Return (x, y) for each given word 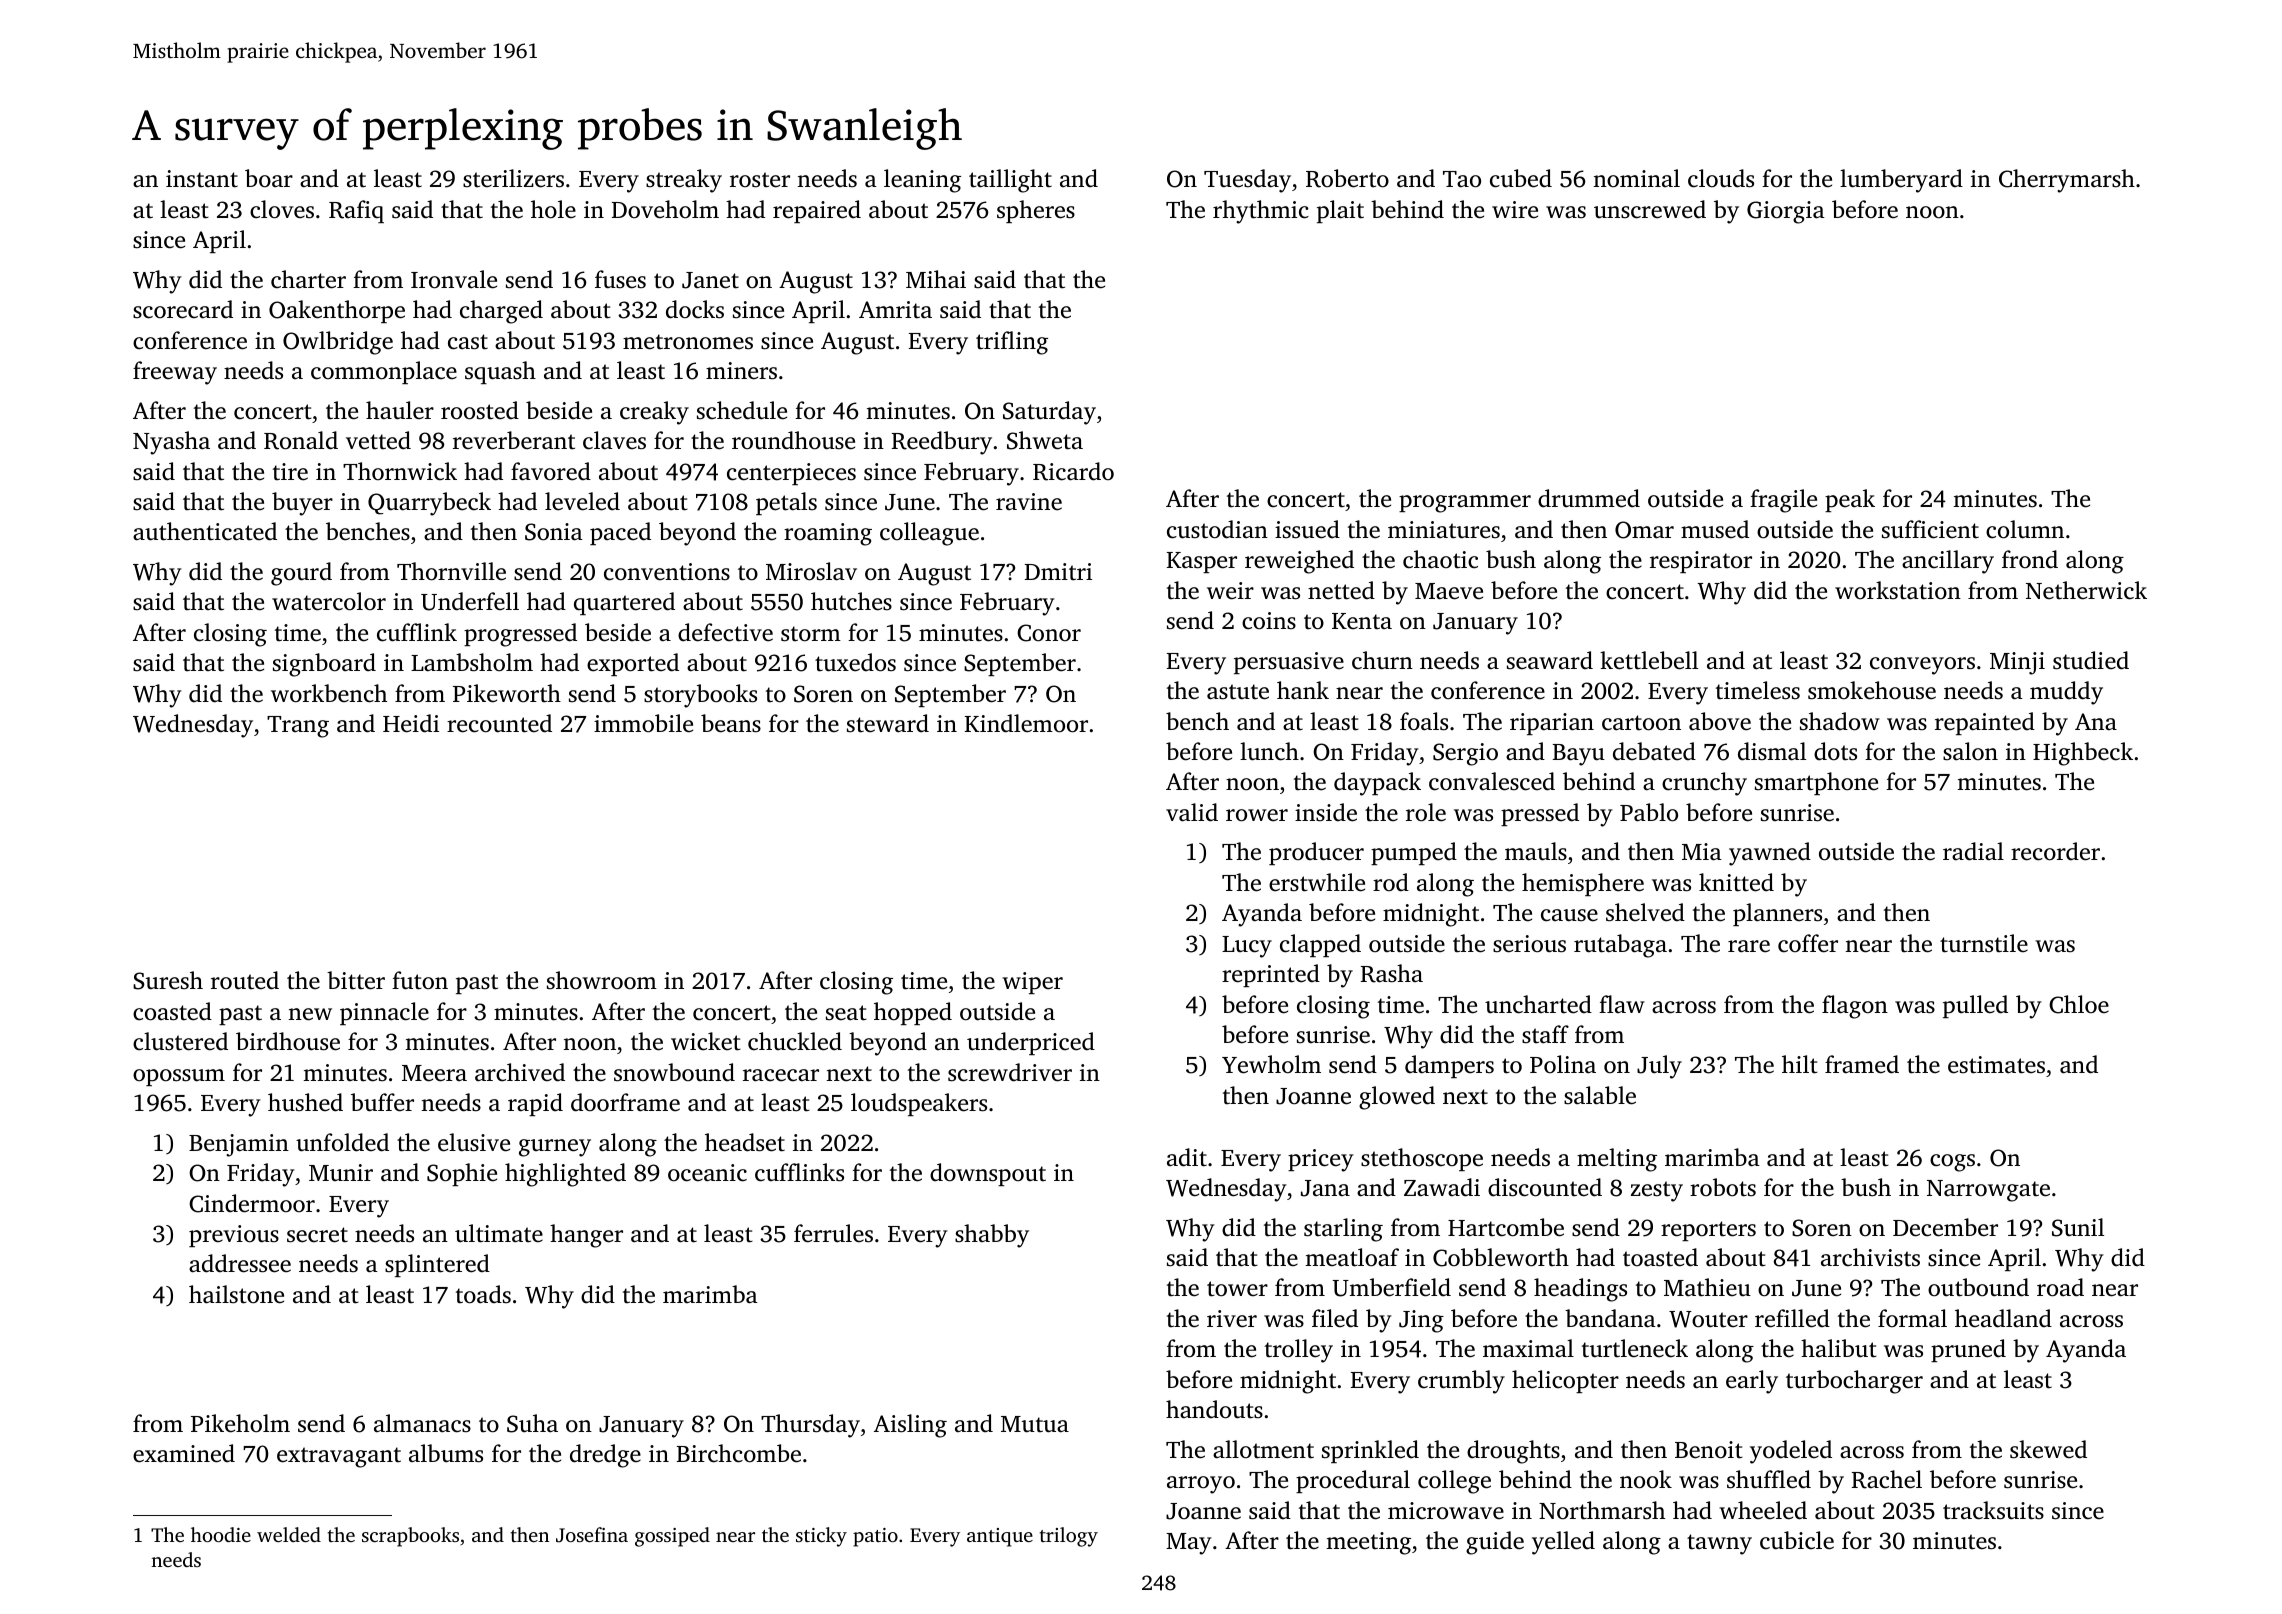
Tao (1462, 179)
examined (184, 1453)
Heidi (411, 723)
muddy (2066, 693)
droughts (1513, 1452)
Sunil (2078, 1227)
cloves (282, 209)
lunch (1269, 751)
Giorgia (1786, 212)
